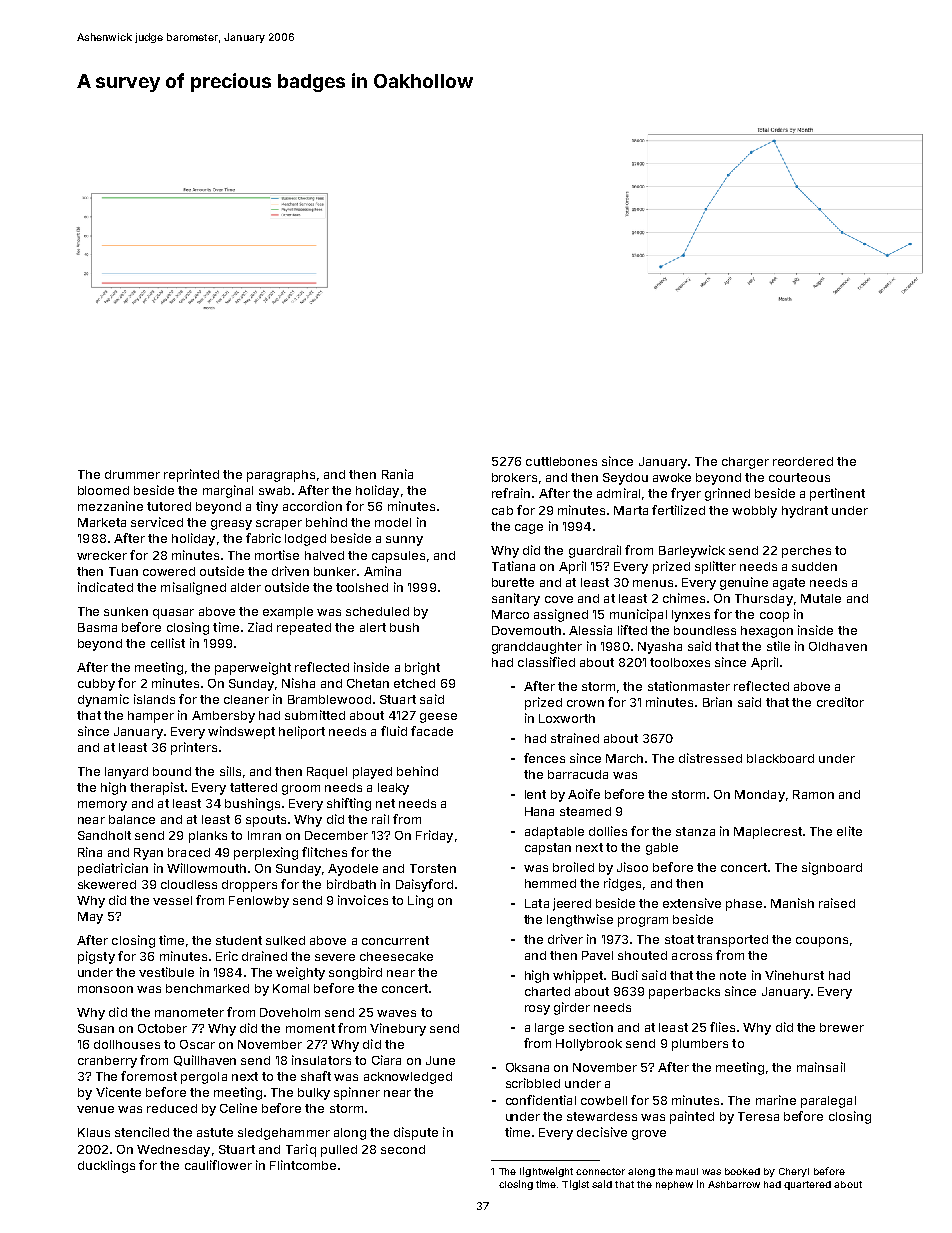  What do you see at coordinates (789, 584) in the screenshot?
I see `agate` at bounding box center [789, 584].
